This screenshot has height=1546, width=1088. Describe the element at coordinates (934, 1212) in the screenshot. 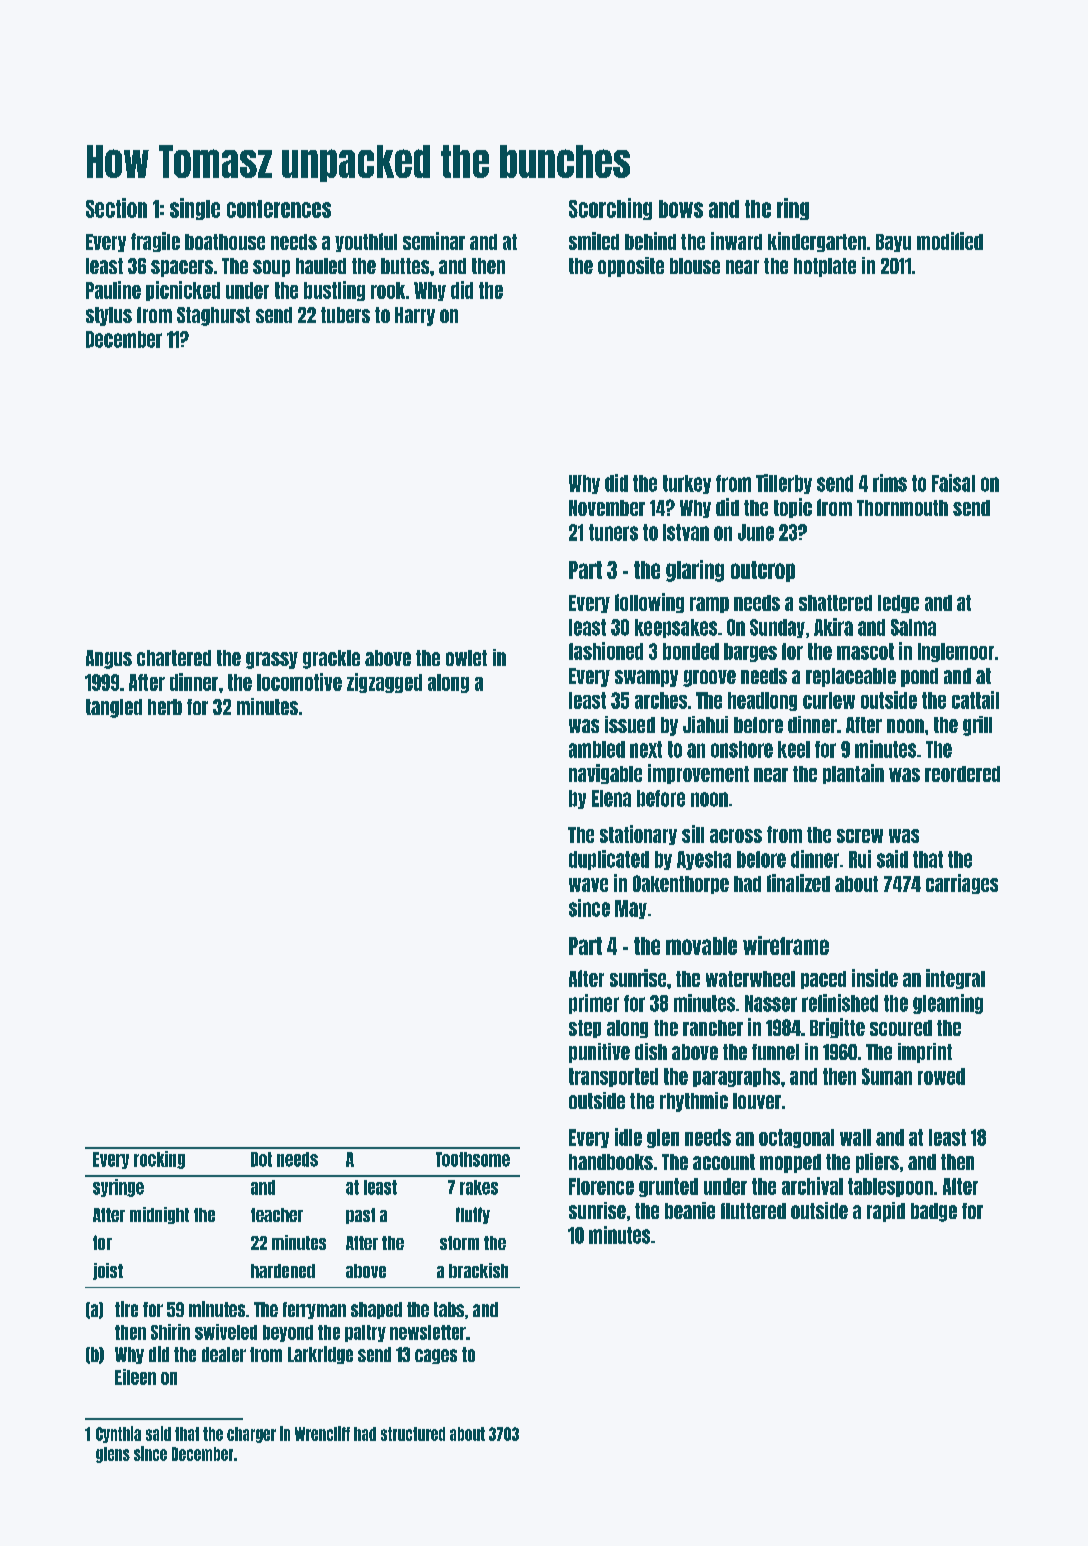

I see `badge` at that location.
